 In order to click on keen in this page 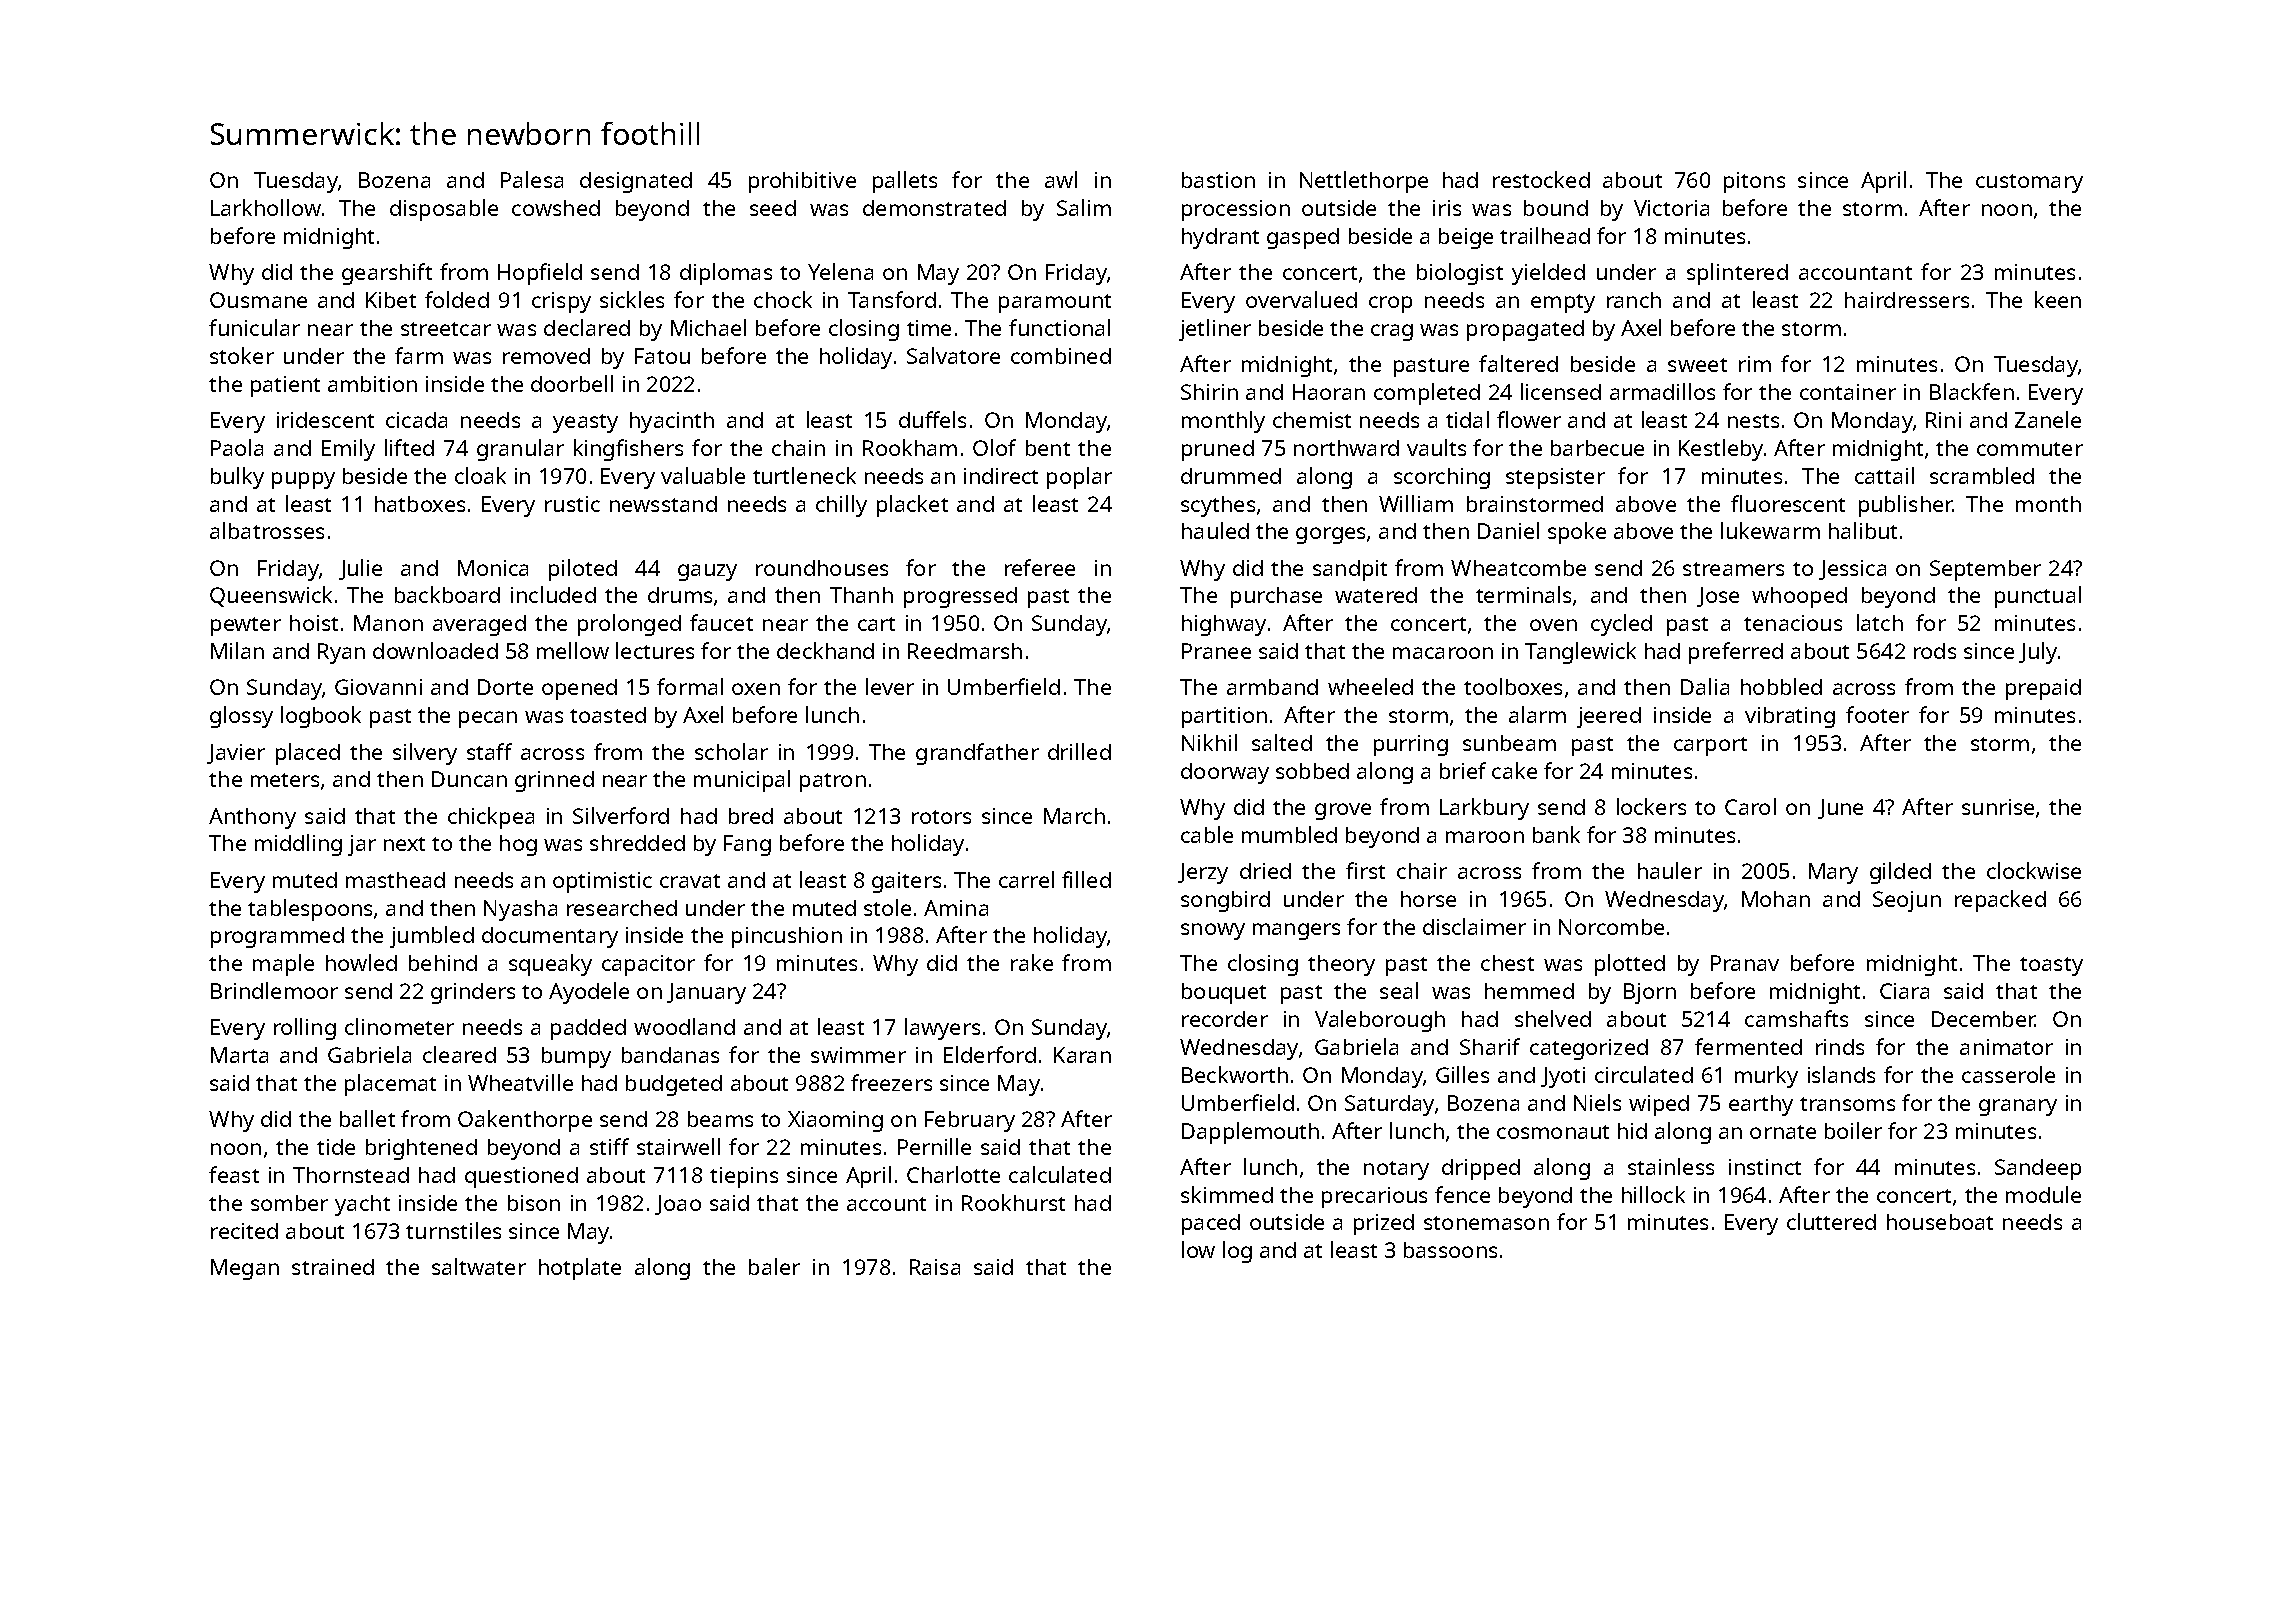, I will do `click(2058, 299)`.
